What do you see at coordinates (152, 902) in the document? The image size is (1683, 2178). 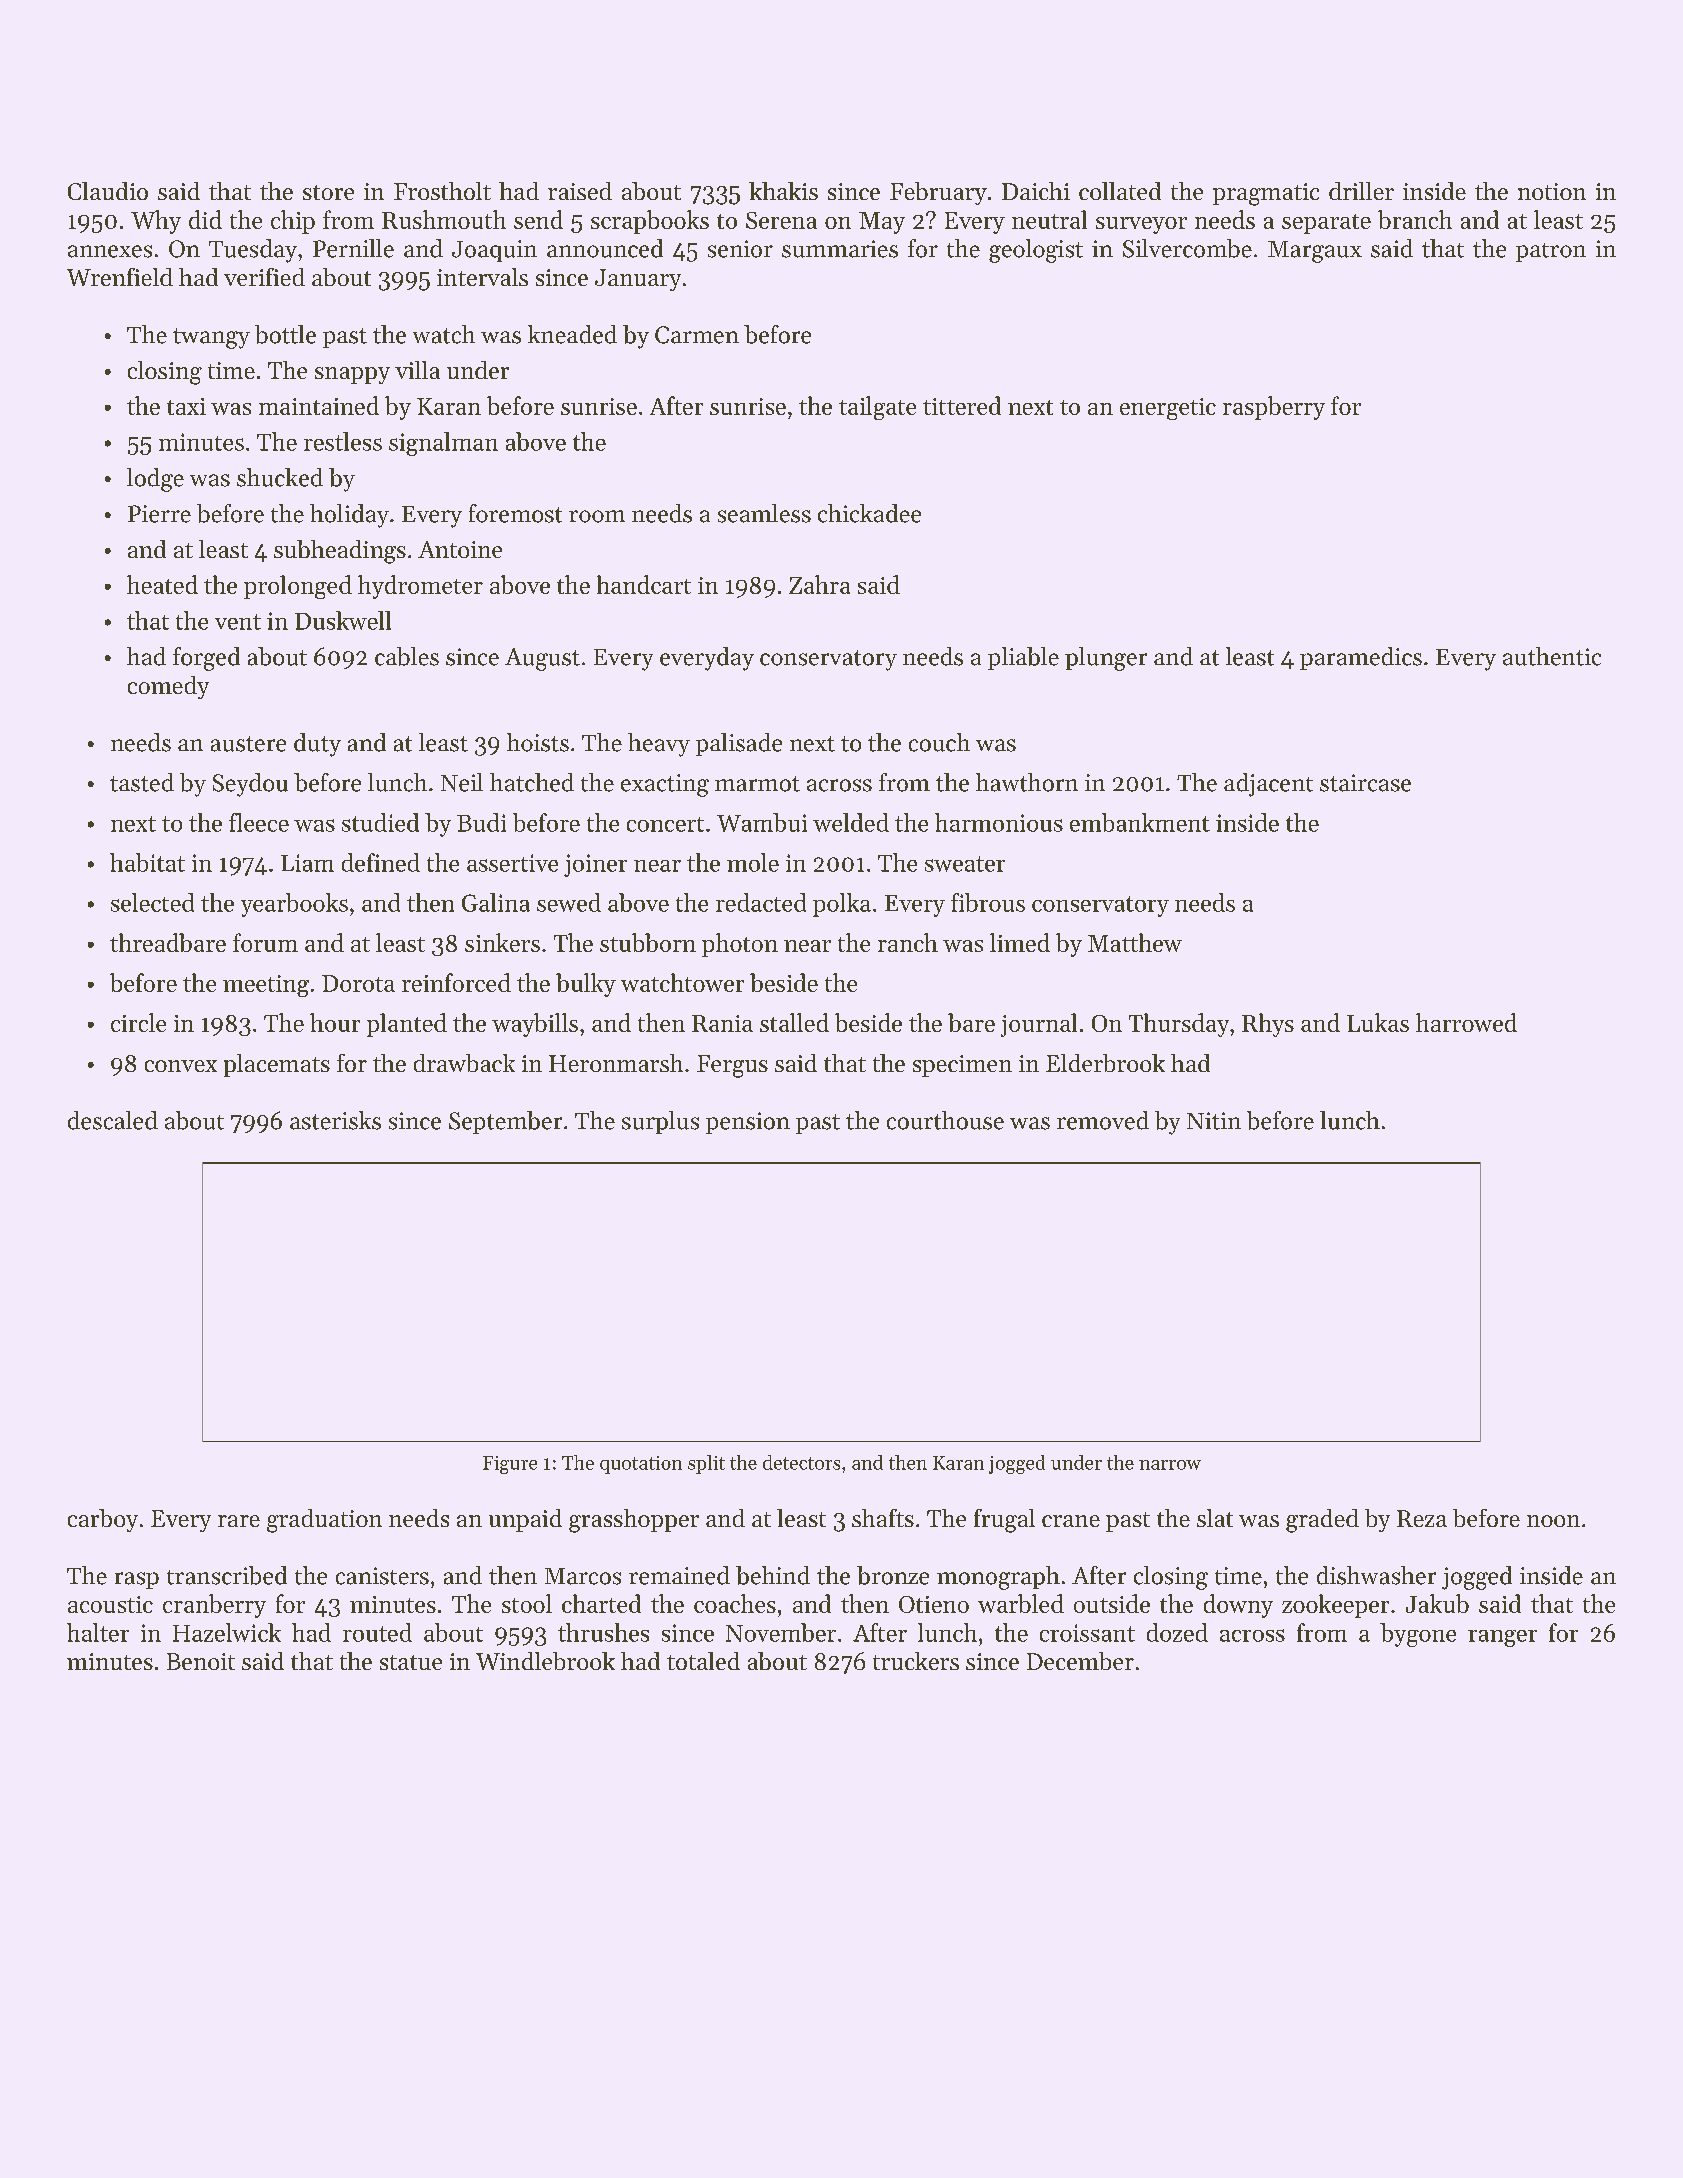 I see `selected` at bounding box center [152, 902].
